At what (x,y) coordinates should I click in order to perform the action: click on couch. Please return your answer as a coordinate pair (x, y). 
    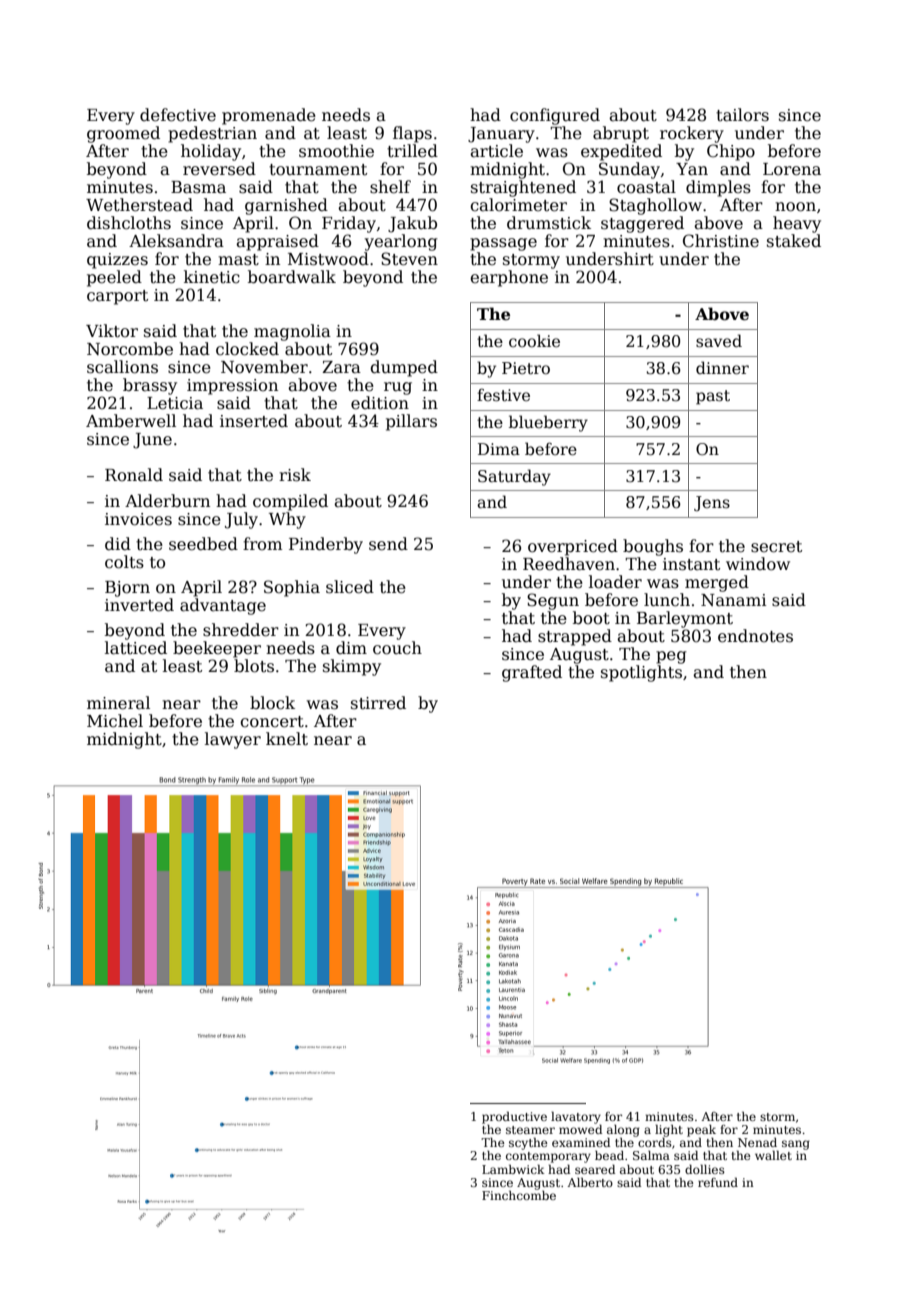
    Looking at the image, I should click on (397, 648).
